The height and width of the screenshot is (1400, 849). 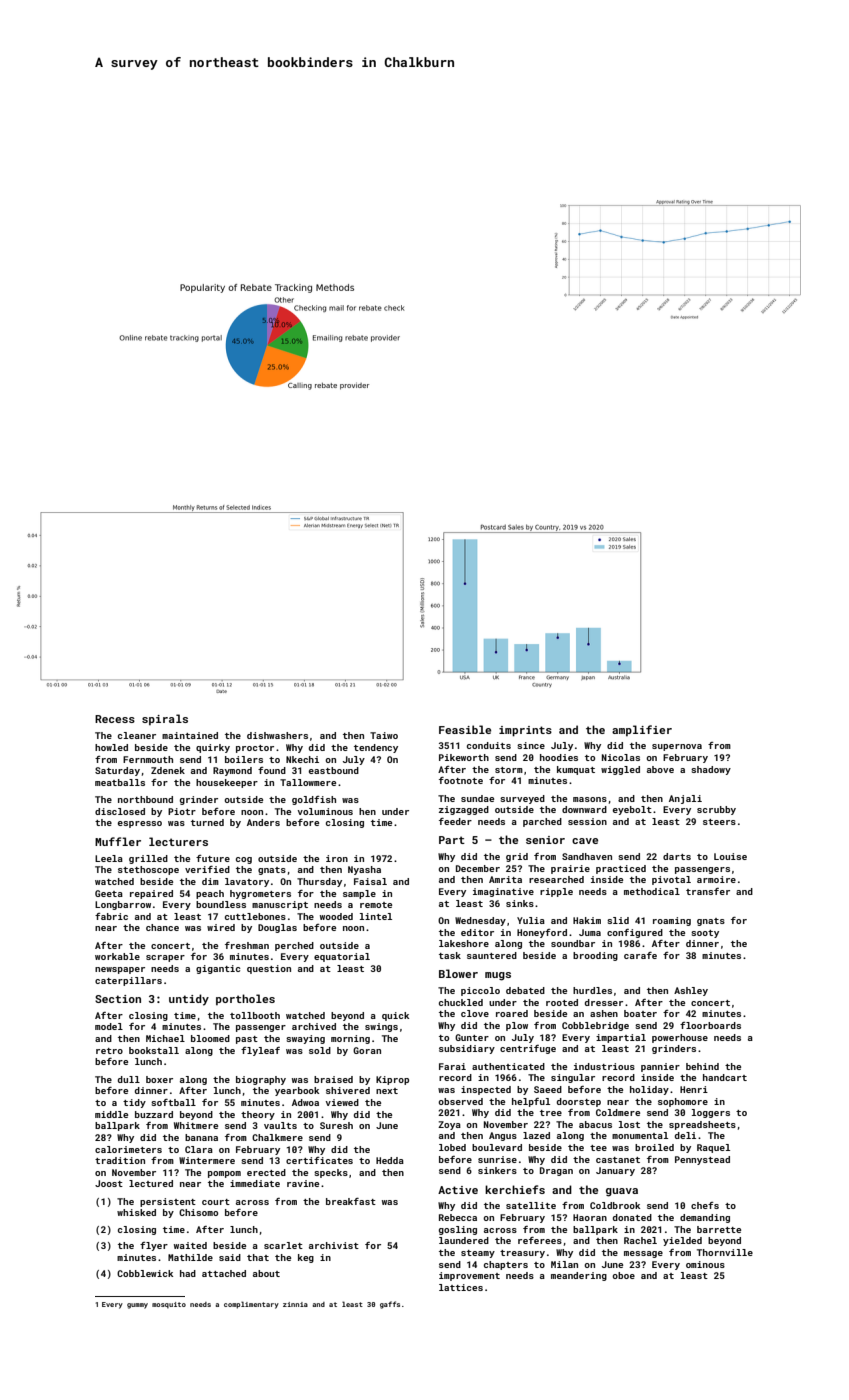 I want to click on caterpillars, so click(x=128, y=981).
